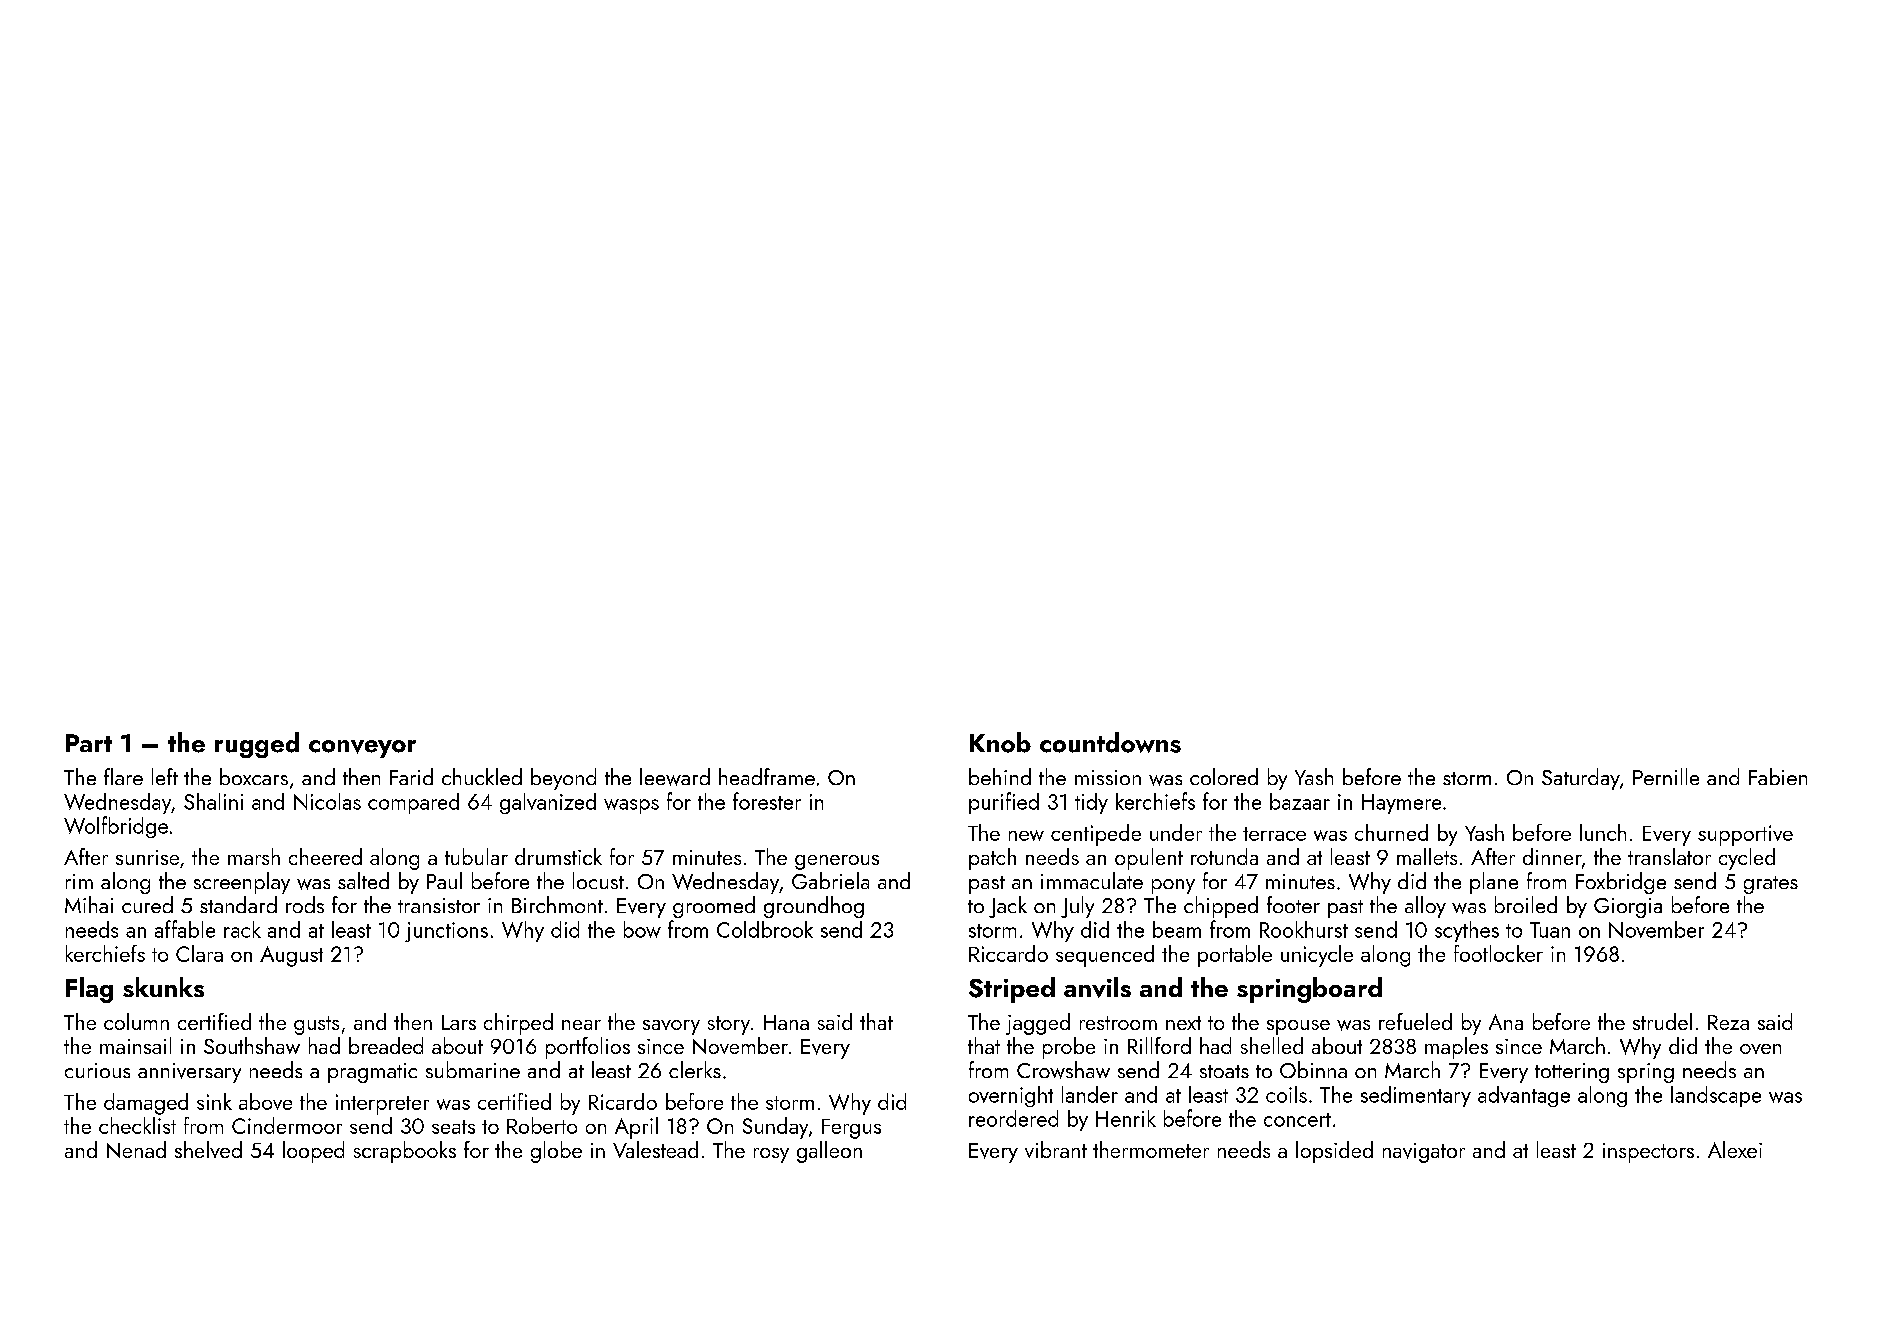 This document has height=1329, width=1880. Describe the element at coordinates (771, 1155) in the document. I see `rosy` at that location.
